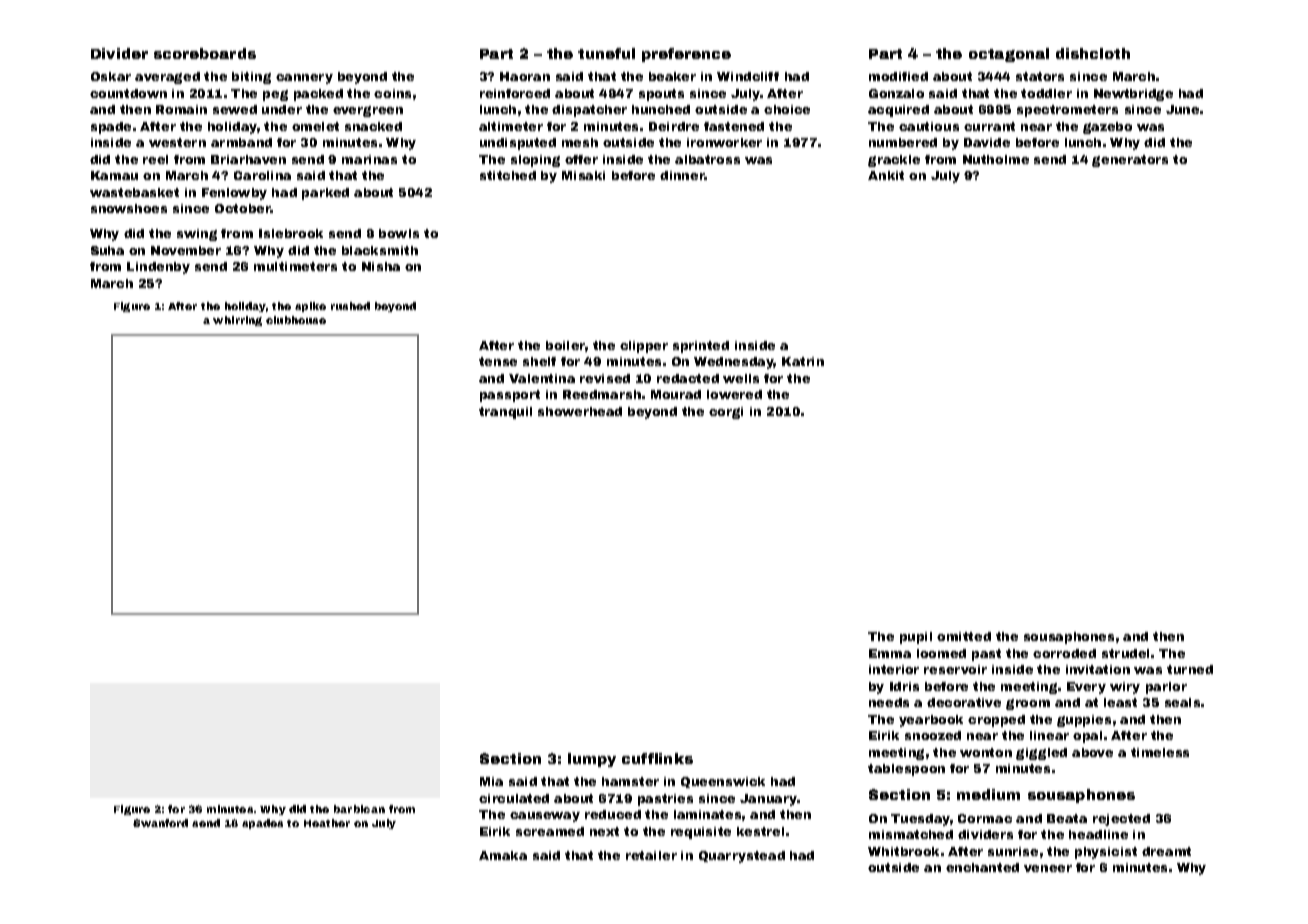 The height and width of the image is (924, 1308). What do you see at coordinates (505, 413) in the image?
I see `tranquil` at bounding box center [505, 413].
